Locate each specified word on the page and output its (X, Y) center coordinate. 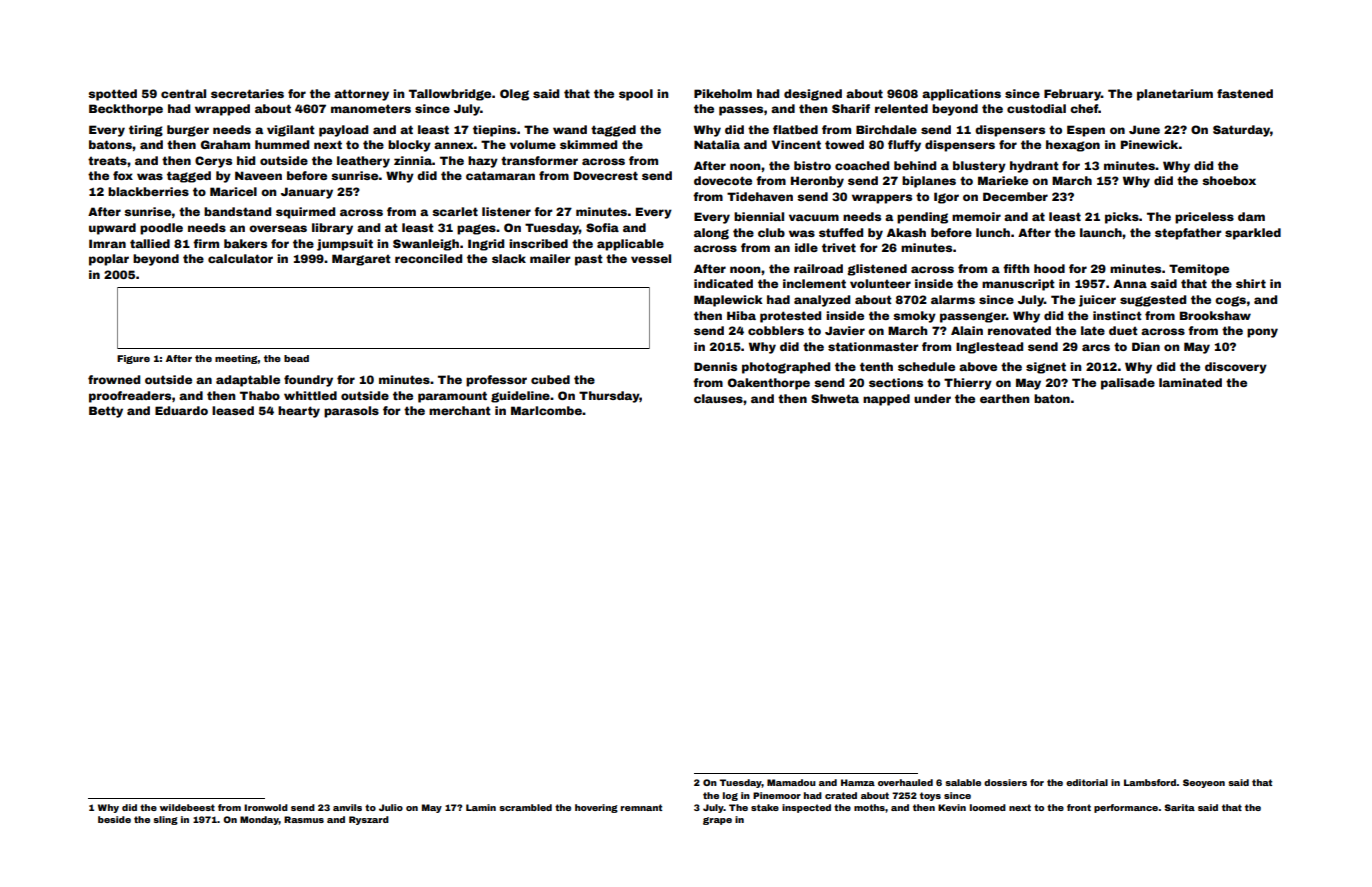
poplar (109, 260)
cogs (1230, 301)
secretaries (247, 93)
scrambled (525, 807)
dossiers (1005, 782)
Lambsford (1150, 782)
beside (114, 819)
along (711, 234)
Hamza (858, 782)
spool (636, 95)
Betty (106, 412)
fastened (1245, 93)
